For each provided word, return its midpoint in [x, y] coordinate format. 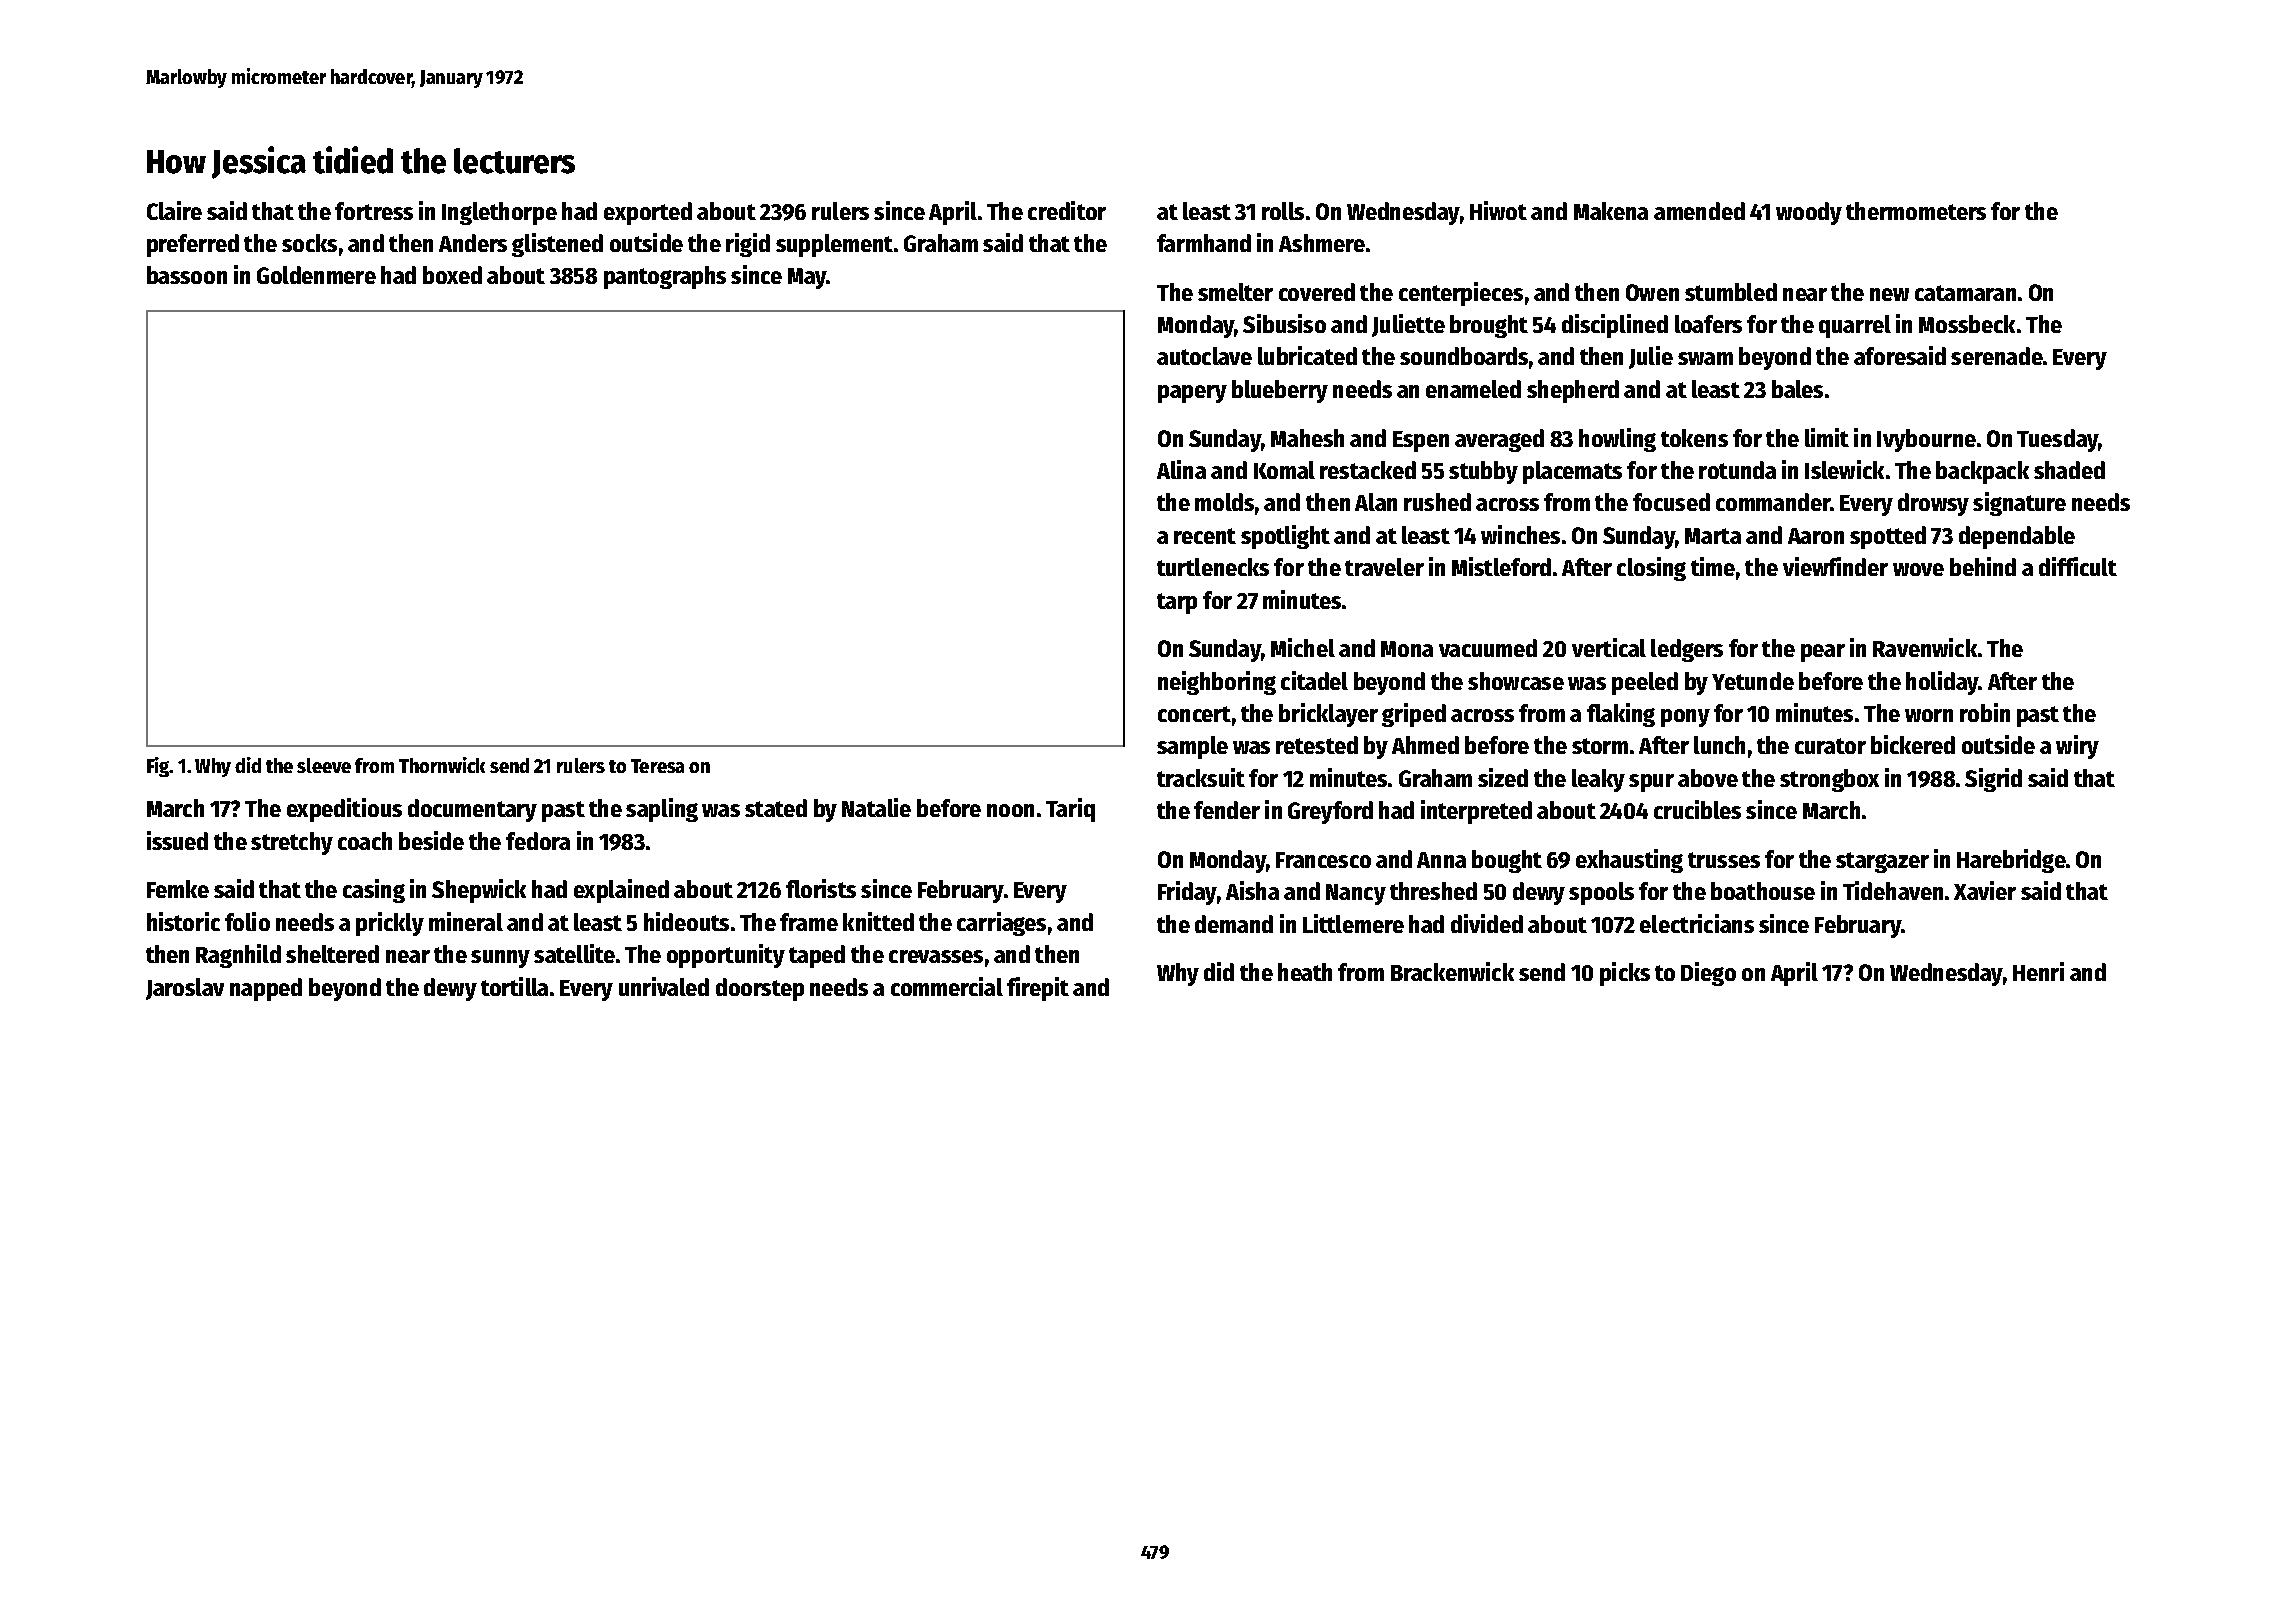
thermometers [1916, 211]
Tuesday [2058, 440]
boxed [452, 275]
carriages [1001, 924]
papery [1192, 394]
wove [1918, 569]
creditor [1067, 210]
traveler [1384, 567]
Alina [1181, 469]
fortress [374, 211]
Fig [158, 767]
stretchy [292, 843]
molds [1224, 502]
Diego [1708, 974]
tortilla [514, 986]
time [1713, 566]
